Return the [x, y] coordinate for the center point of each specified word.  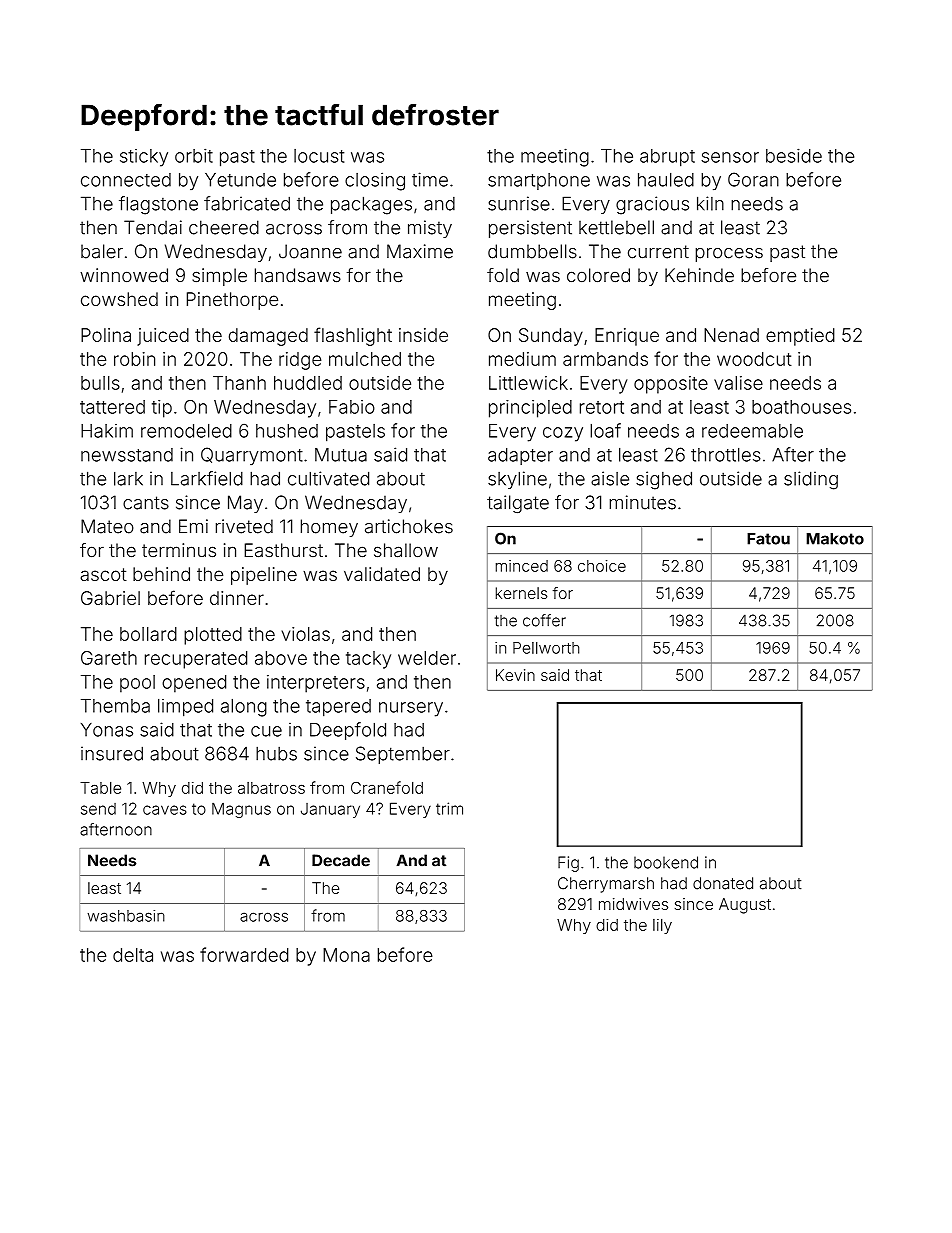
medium [522, 359]
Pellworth [546, 648]
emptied [800, 337]
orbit [194, 155]
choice [602, 566]
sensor [730, 157]
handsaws [298, 275]
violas [306, 634]
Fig [568, 864]
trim [449, 808]
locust [319, 156]
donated [723, 883]
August [745, 906]
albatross [271, 788]
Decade [341, 860]
